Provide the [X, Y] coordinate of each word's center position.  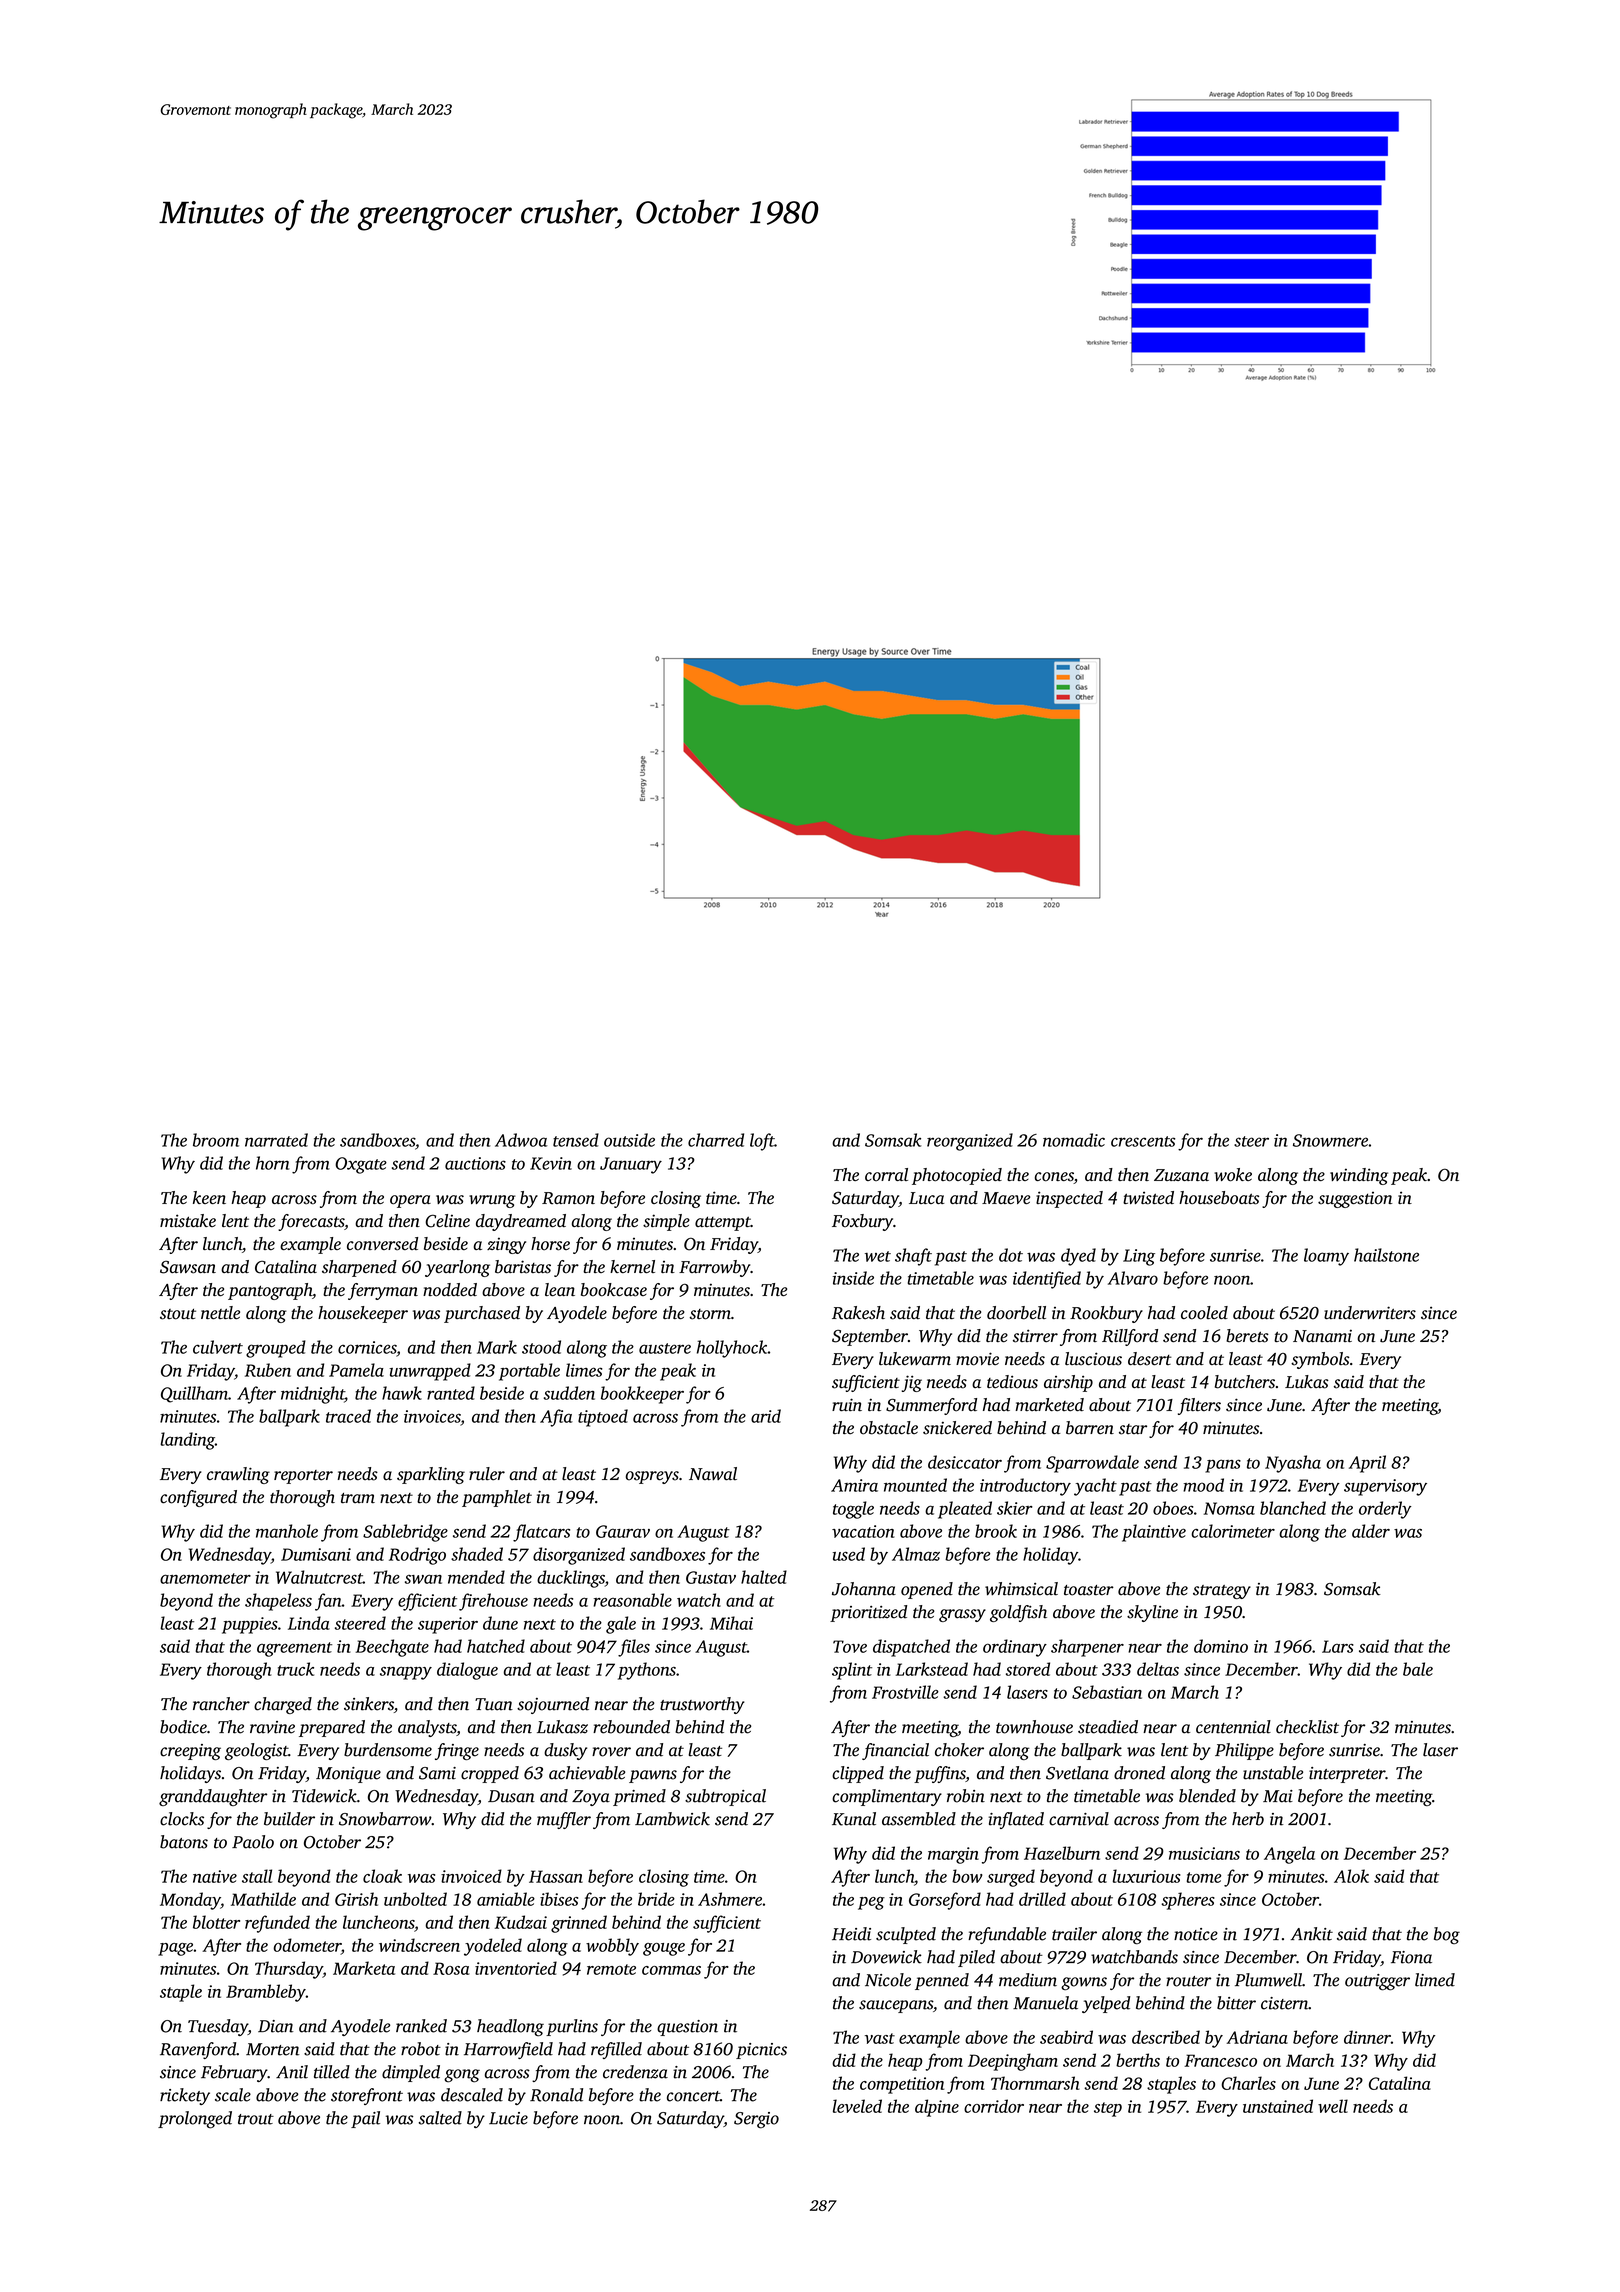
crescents [1143, 1141]
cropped [490, 1774]
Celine [447, 1221]
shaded [477, 1554]
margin [953, 1855]
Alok [1351, 1876]
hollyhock [732, 1349]
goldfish [1018, 1613]
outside [629, 1140]
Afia [556, 1418]
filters [1199, 1406]
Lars [1338, 1646]
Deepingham [1013, 2062]
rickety [185, 2096]
